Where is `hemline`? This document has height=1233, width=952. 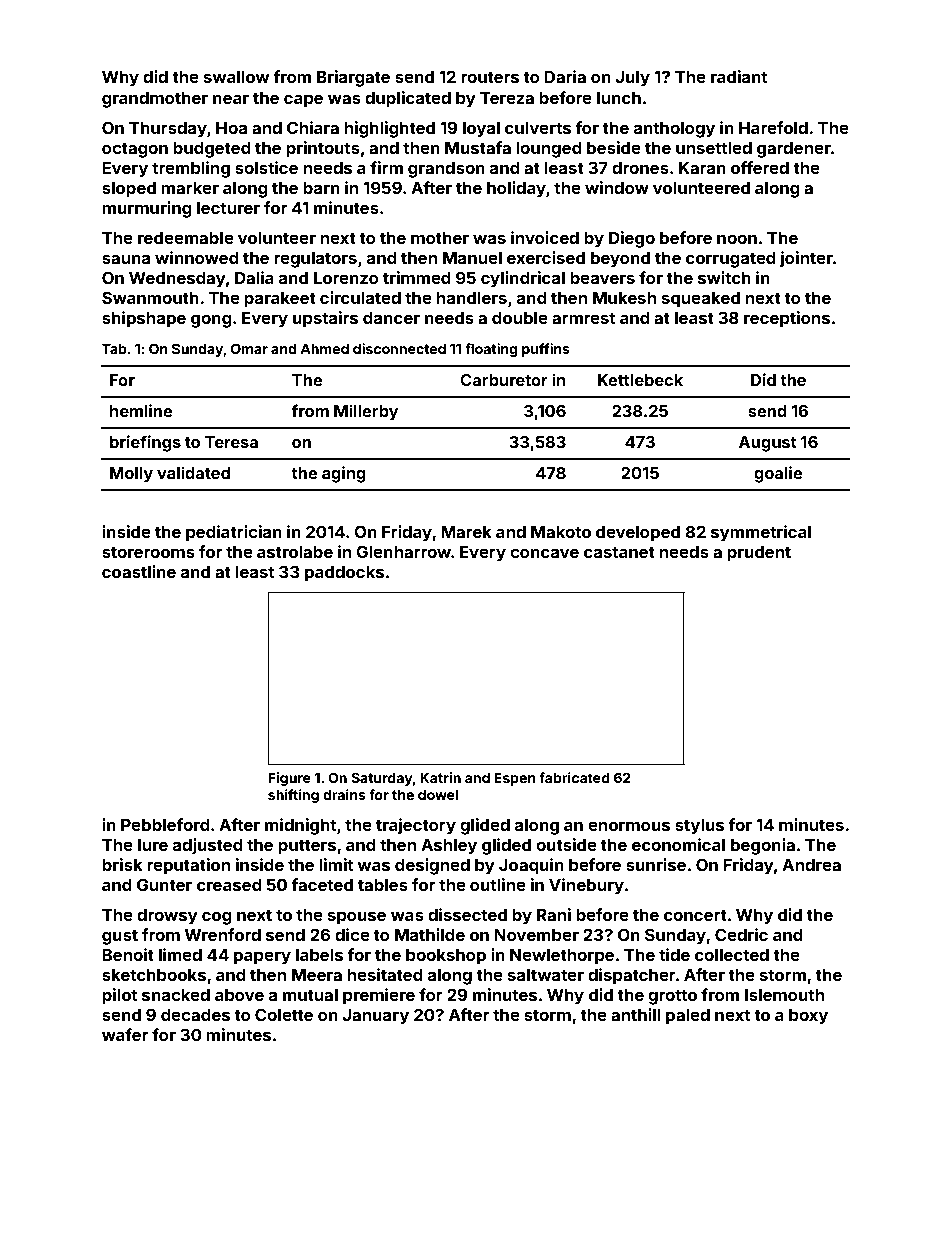
hemline is located at coordinates (141, 410).
